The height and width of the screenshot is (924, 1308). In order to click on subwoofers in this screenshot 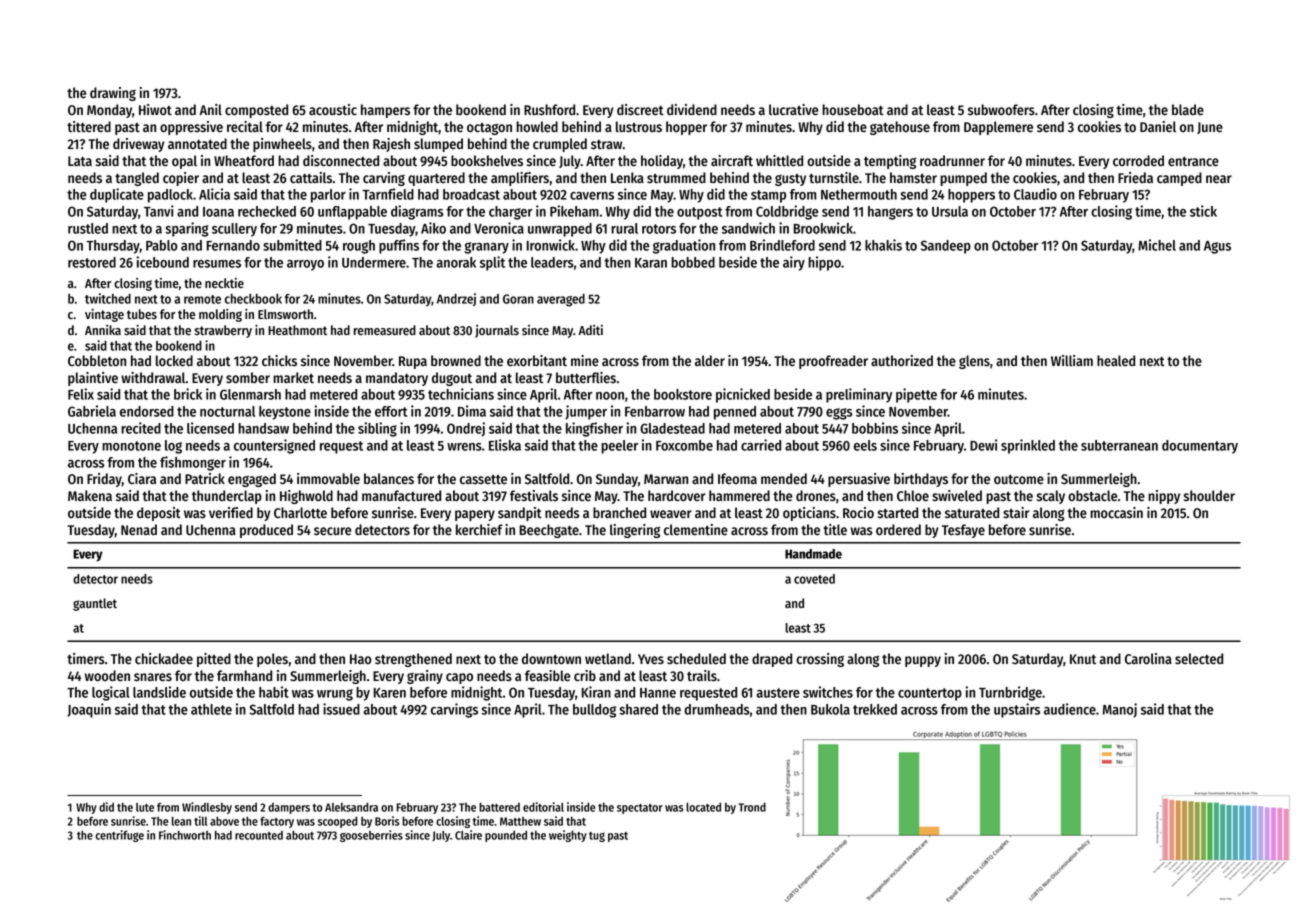, I will do `click(1001, 110)`.
